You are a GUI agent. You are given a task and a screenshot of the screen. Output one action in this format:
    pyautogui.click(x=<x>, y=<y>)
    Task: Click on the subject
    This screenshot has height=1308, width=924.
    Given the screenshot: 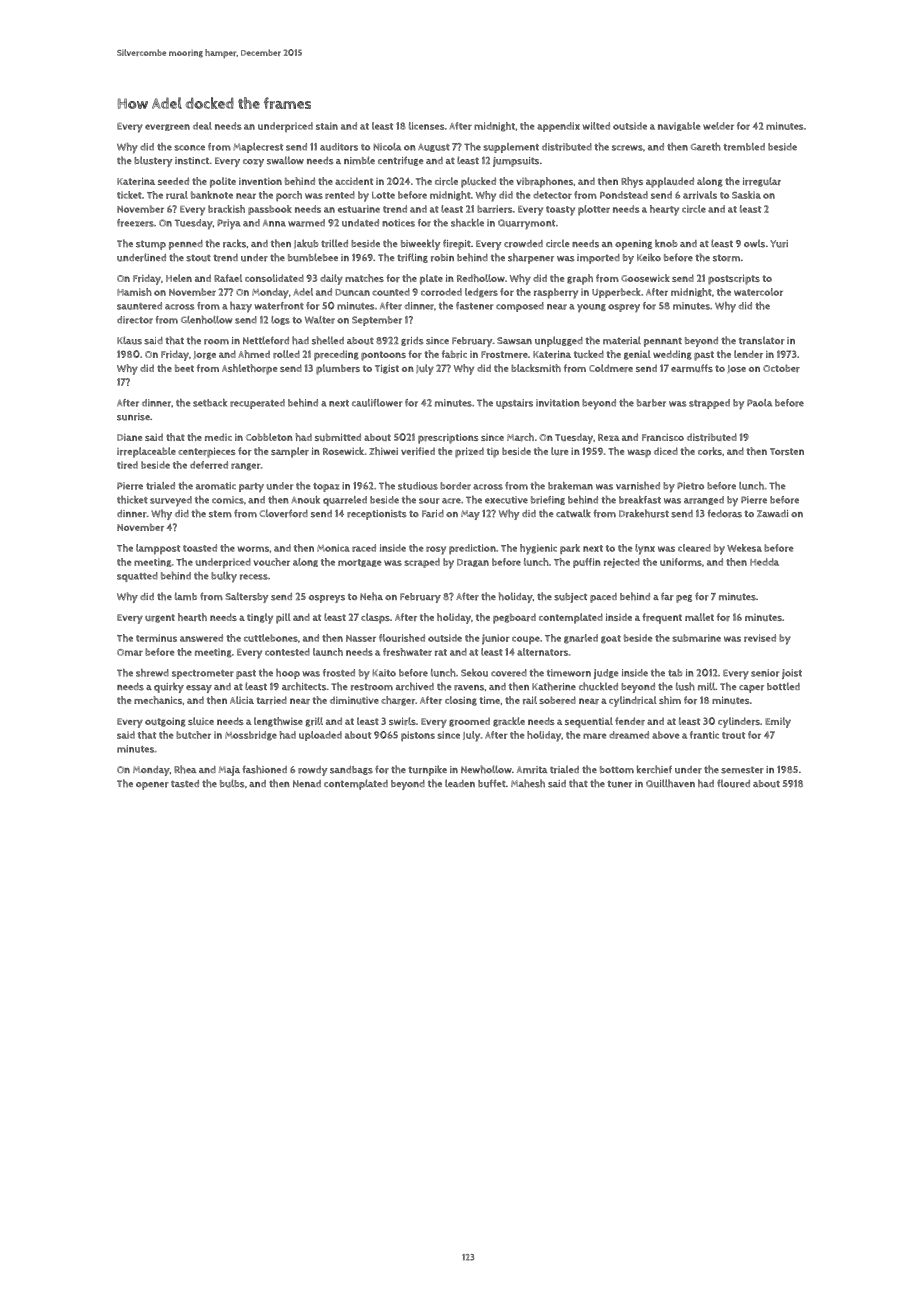 What is the action you would take?
    pyautogui.click(x=570, y=598)
